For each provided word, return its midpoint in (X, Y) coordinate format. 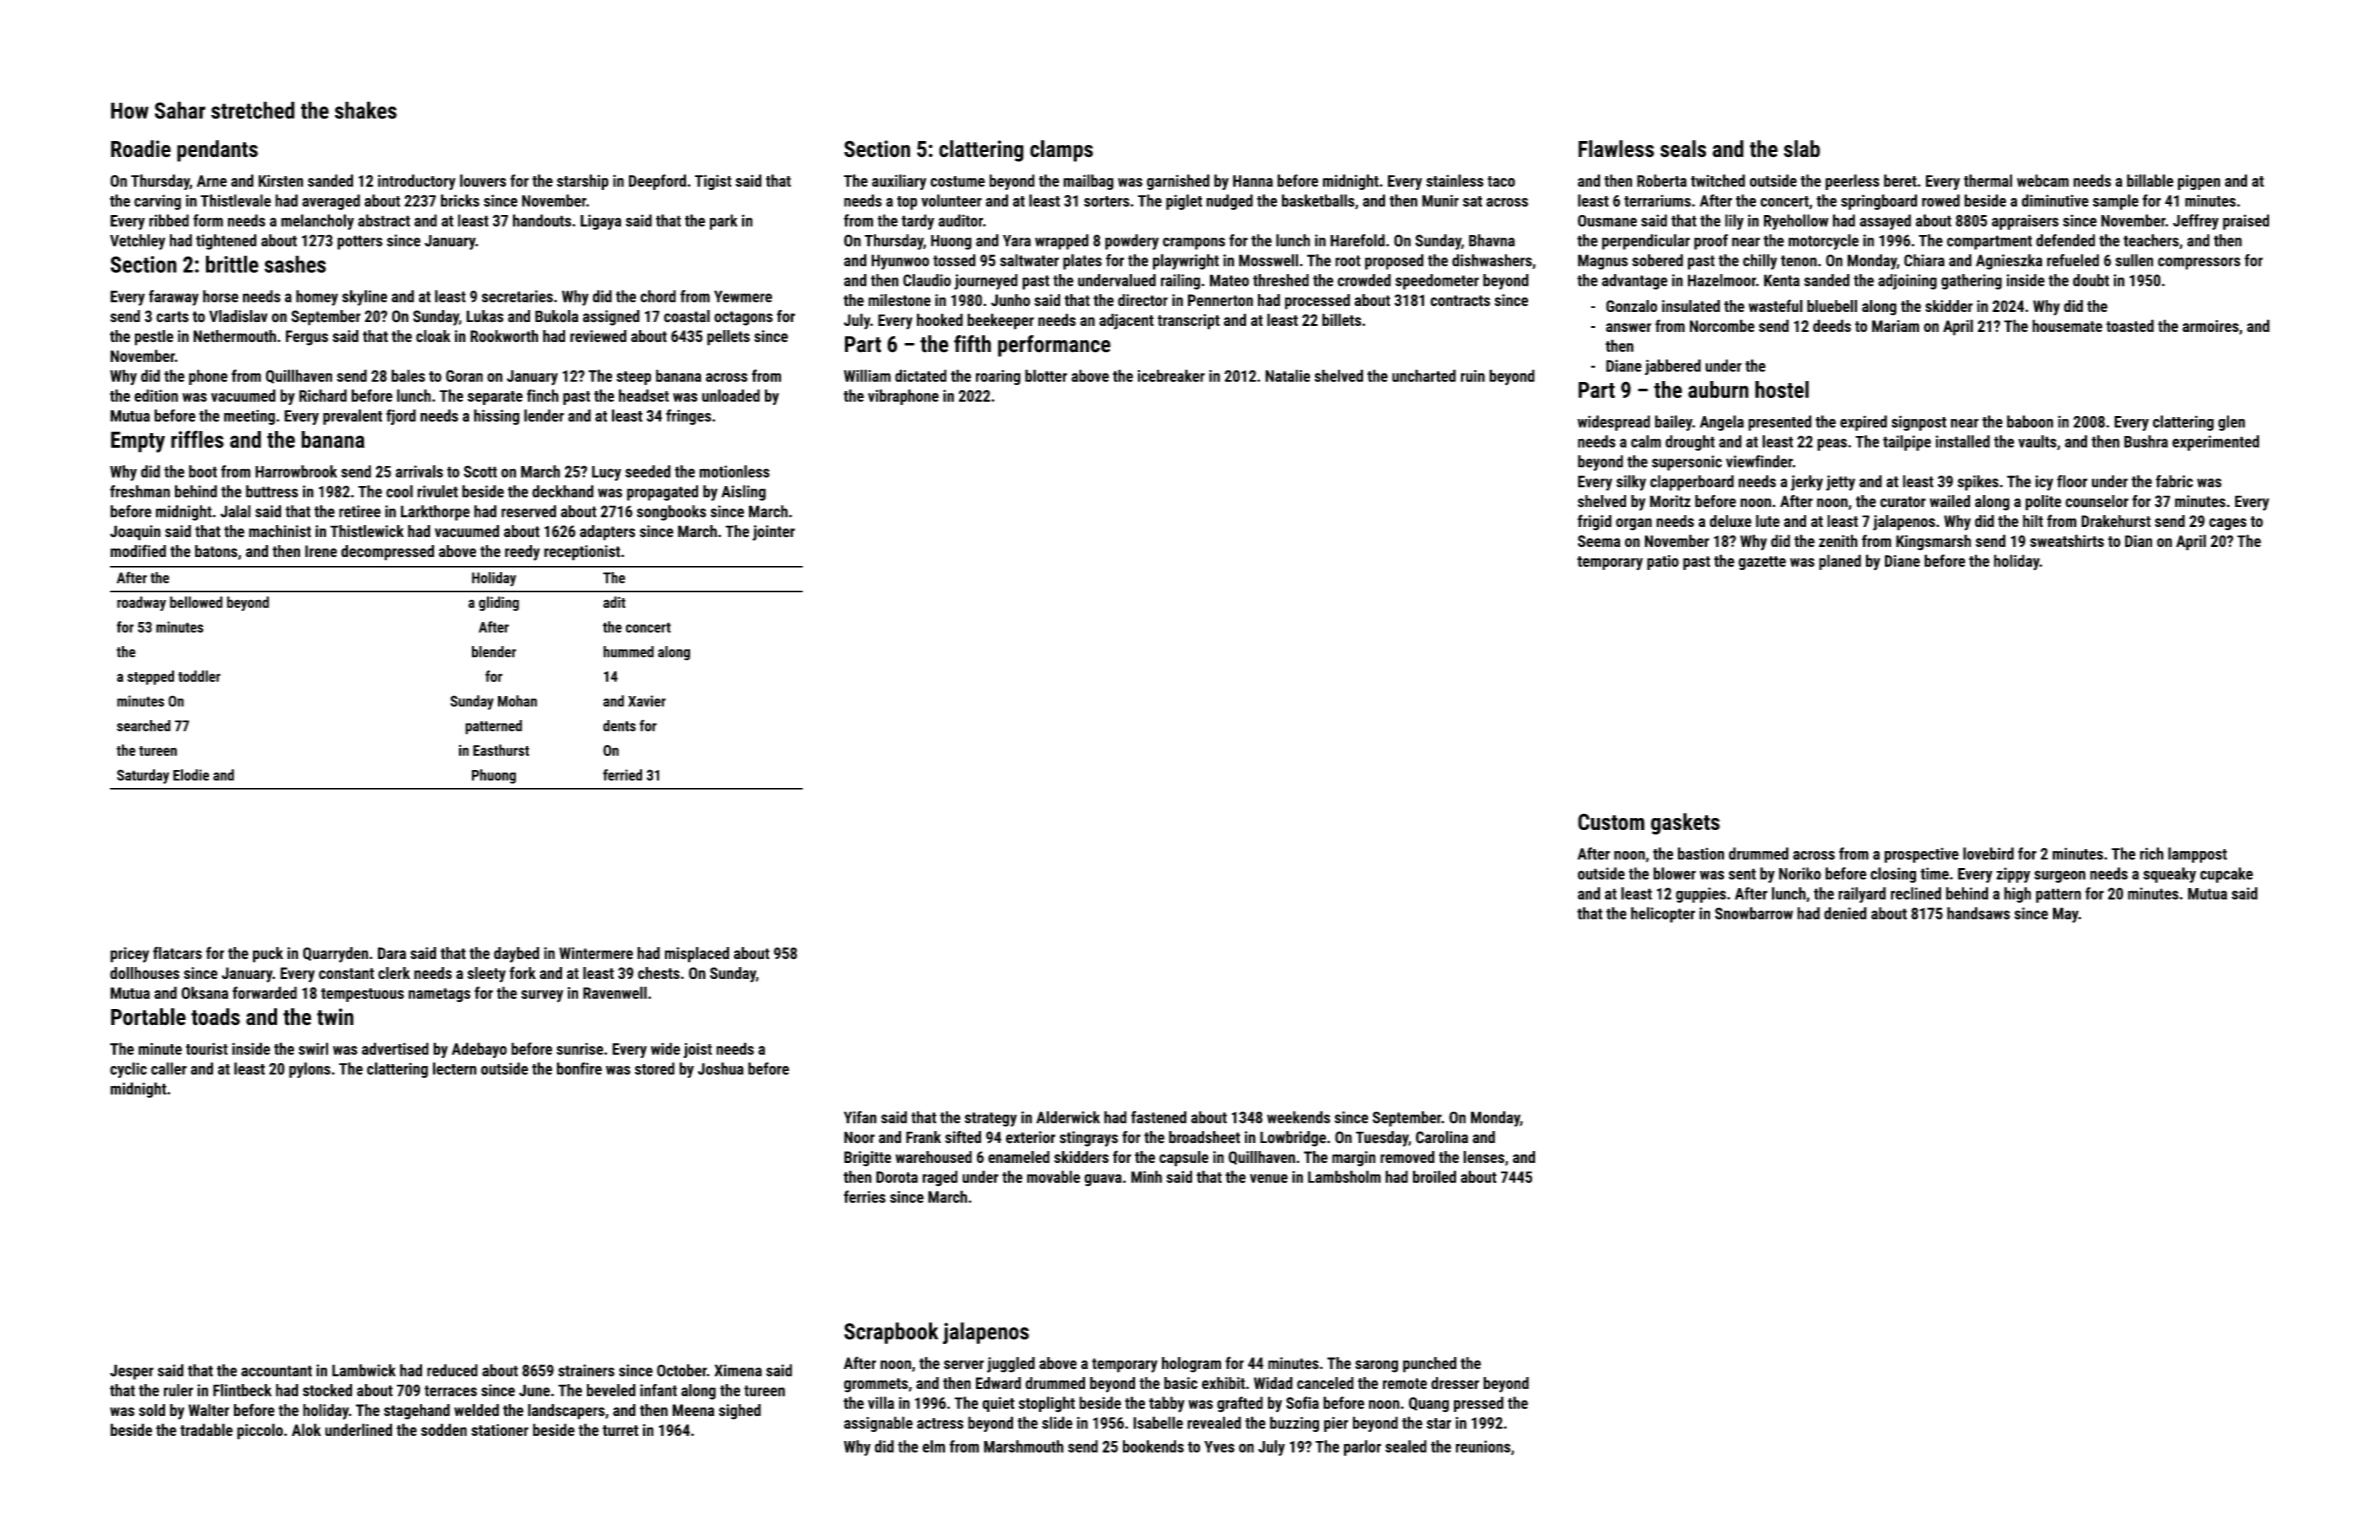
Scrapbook (891, 1333)
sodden (444, 1429)
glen (2231, 423)
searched (144, 726)
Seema (1599, 541)
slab (1802, 149)
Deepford (657, 182)
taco (1501, 181)
